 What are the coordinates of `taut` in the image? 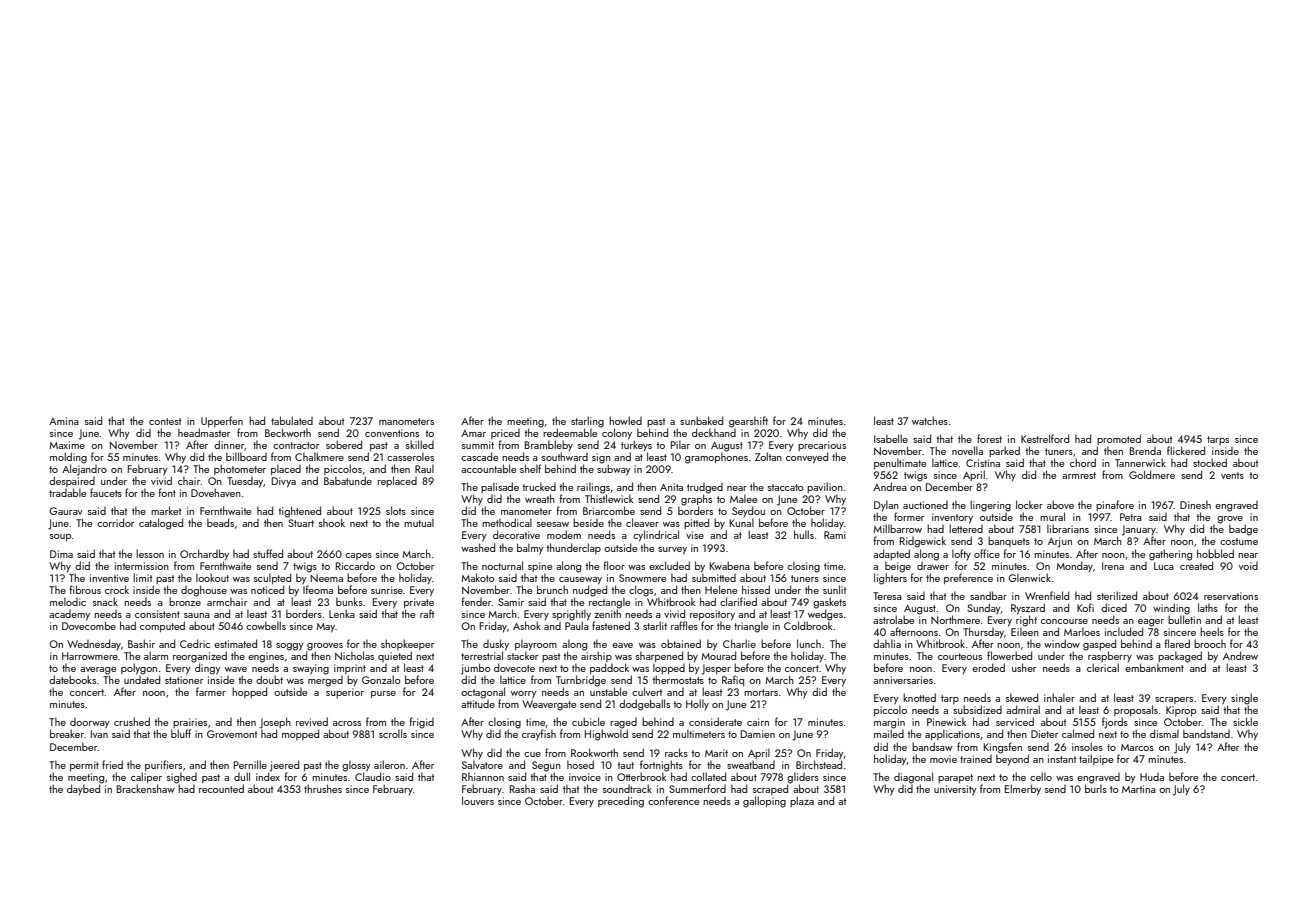 It's located at (625, 765).
